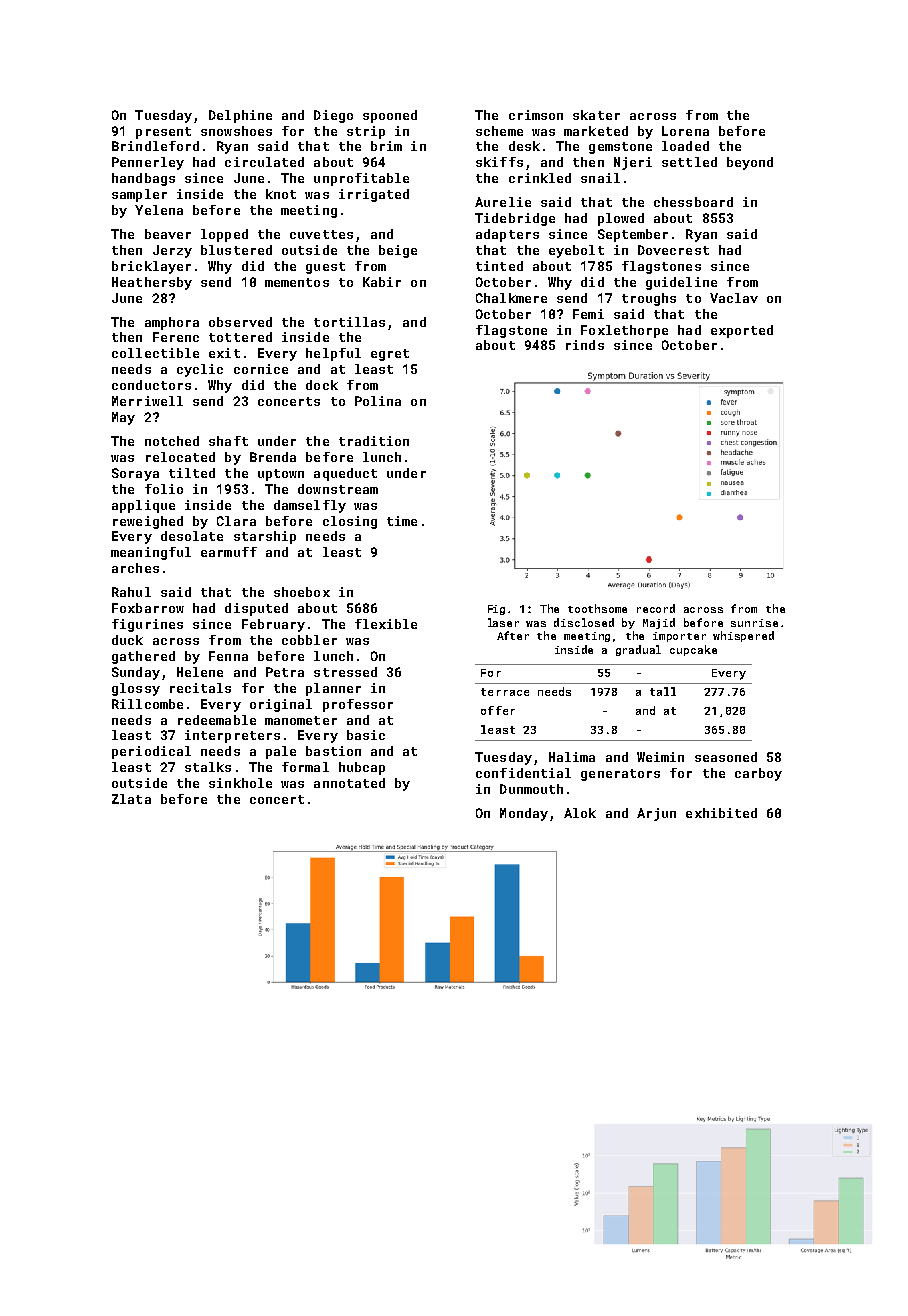  What do you see at coordinates (147, 401) in the screenshot?
I see `Merriwell` at bounding box center [147, 401].
